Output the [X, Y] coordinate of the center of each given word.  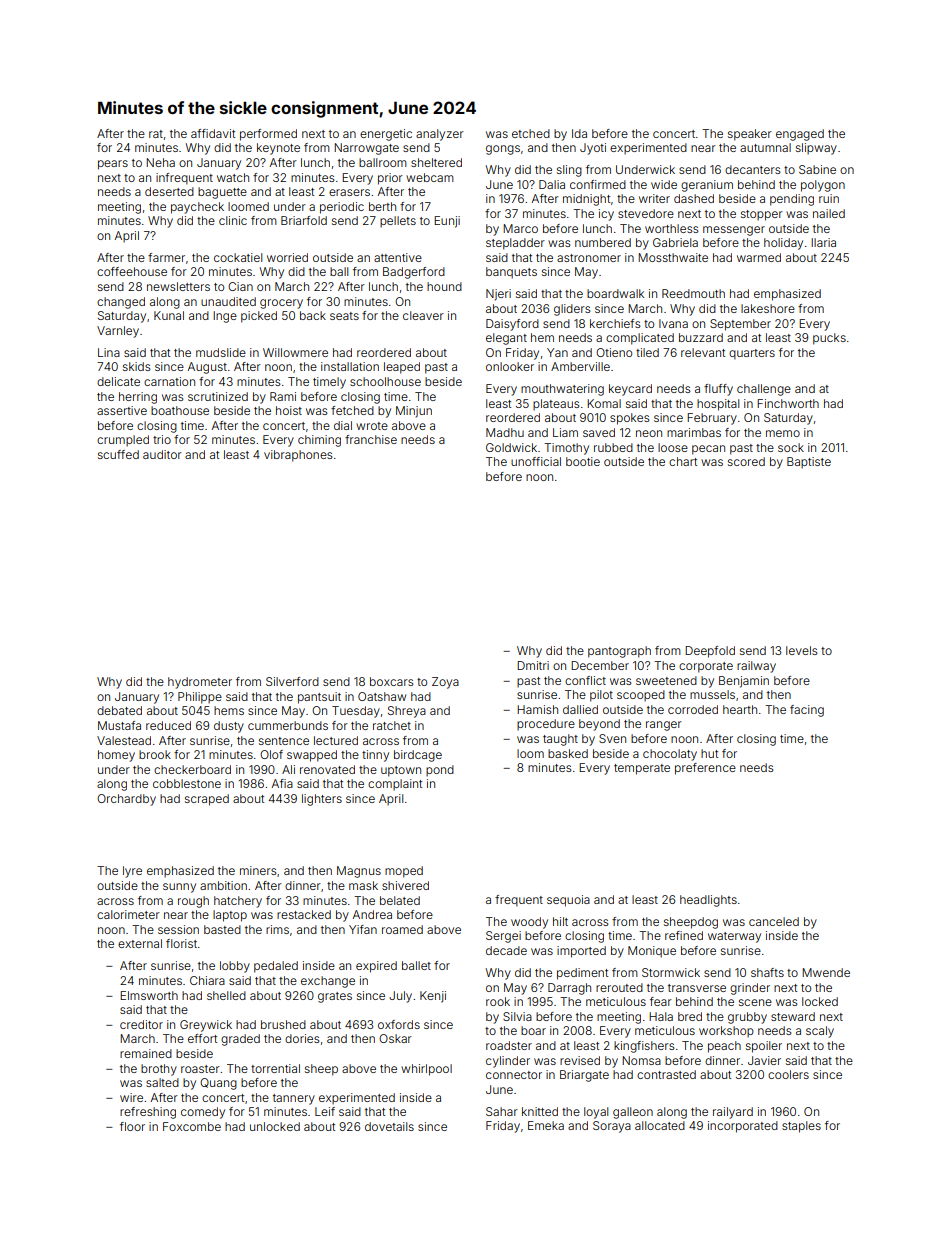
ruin [829, 198]
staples [801, 1127]
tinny [375, 756]
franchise [371, 439]
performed [268, 135]
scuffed [118, 454]
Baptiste [809, 462]
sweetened [666, 680]
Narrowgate [366, 149]
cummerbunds [288, 725]
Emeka [546, 1125]
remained [146, 1053]
